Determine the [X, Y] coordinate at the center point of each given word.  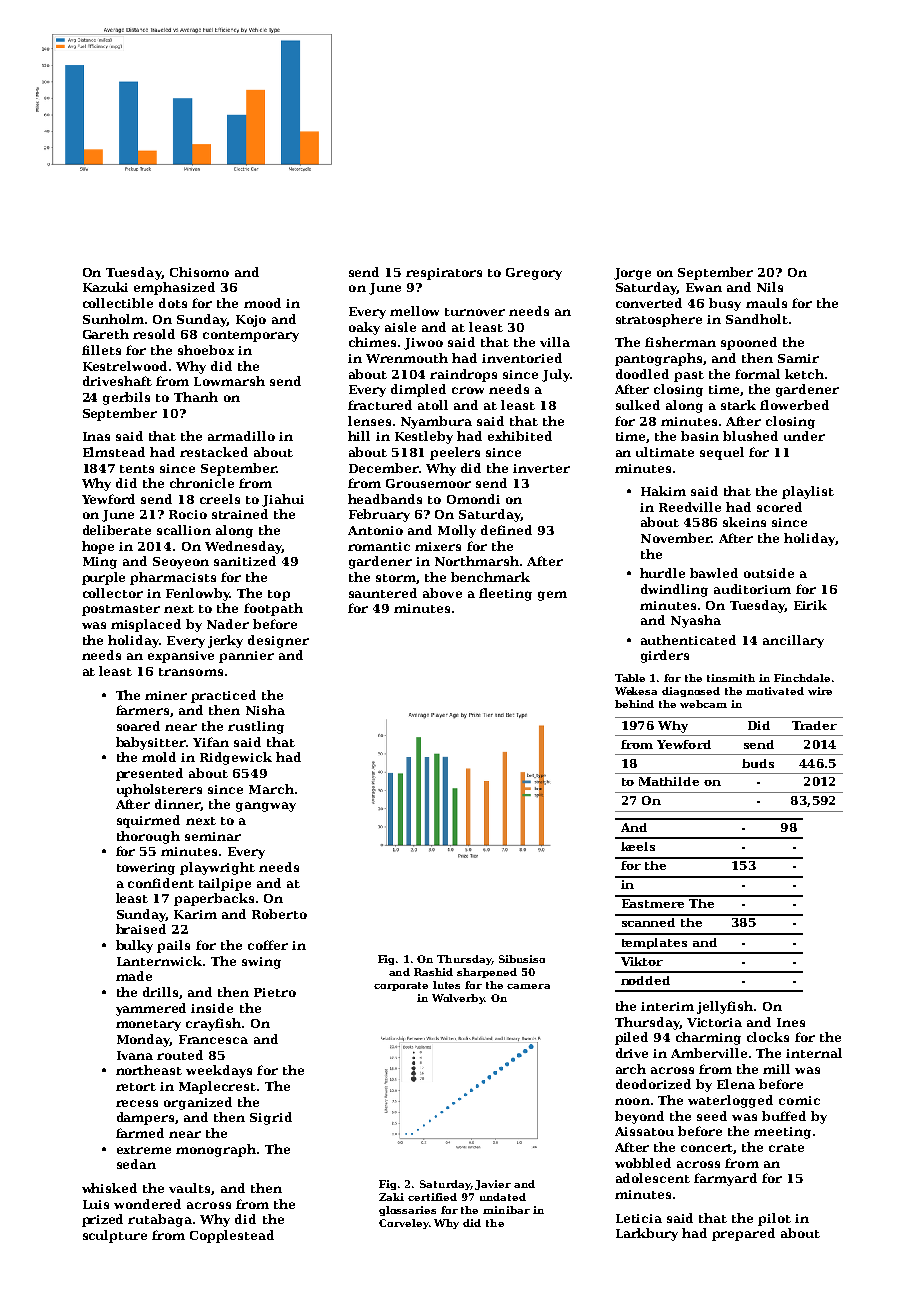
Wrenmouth [407, 358]
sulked [638, 405]
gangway [266, 807]
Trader [814, 725]
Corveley [404, 1224]
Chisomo [199, 272]
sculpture [115, 1236]
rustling [256, 727]
